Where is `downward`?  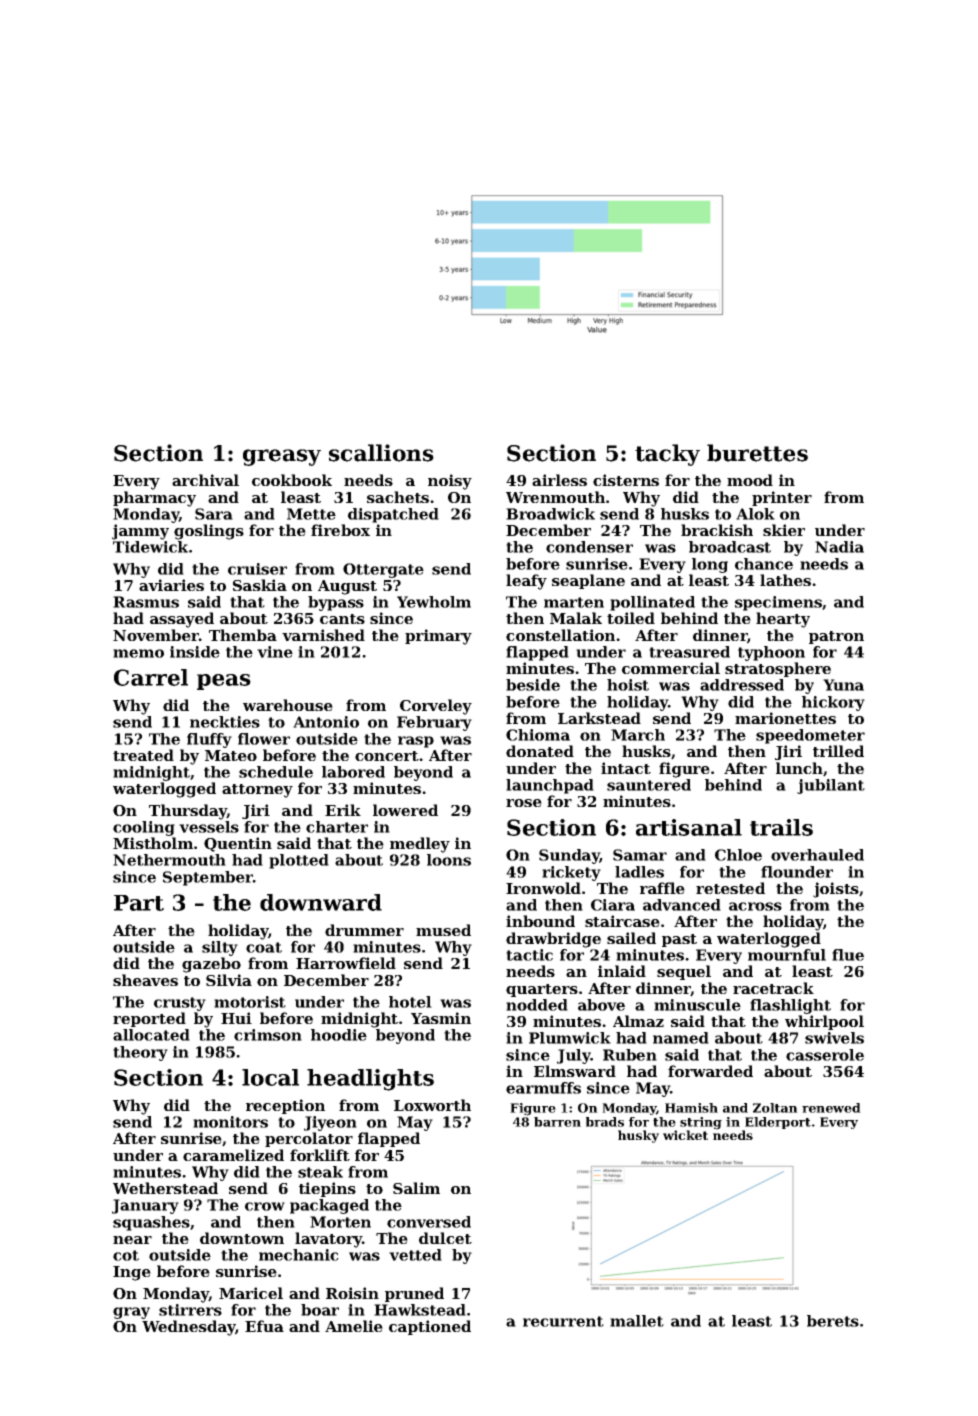 downward is located at coordinates (321, 902).
